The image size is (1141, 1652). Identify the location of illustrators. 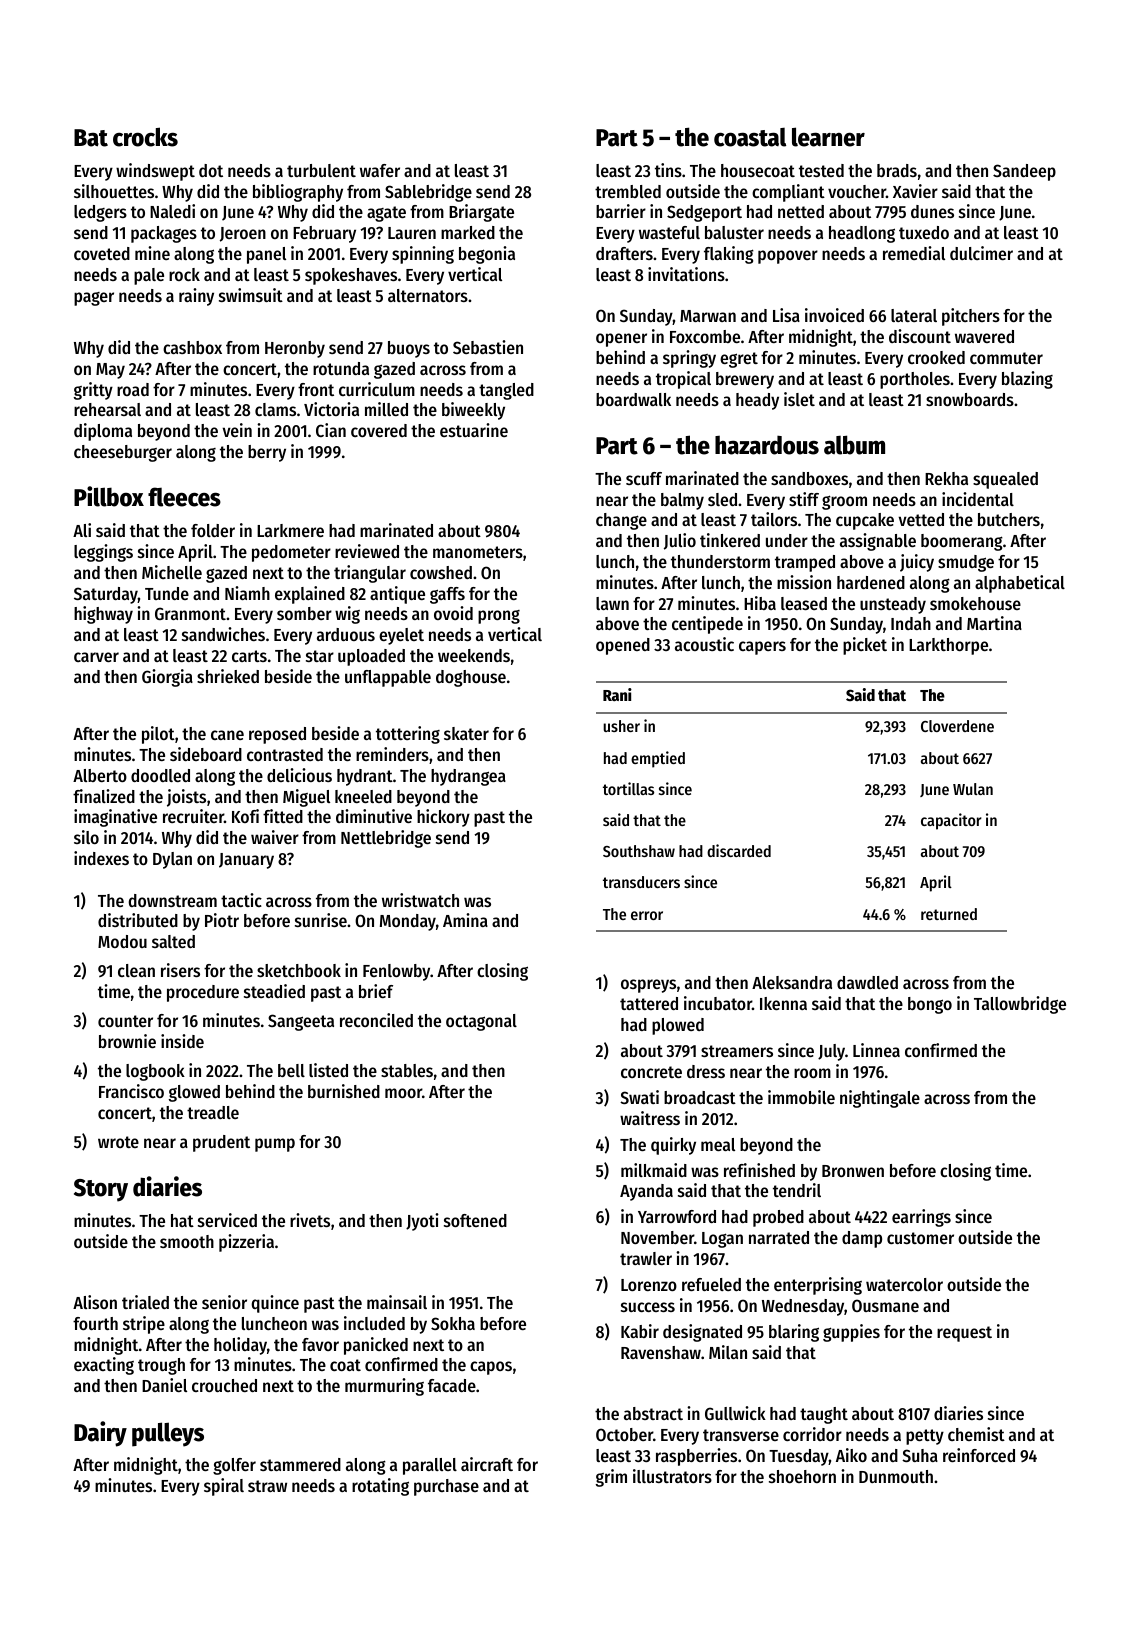
(672, 1476).
